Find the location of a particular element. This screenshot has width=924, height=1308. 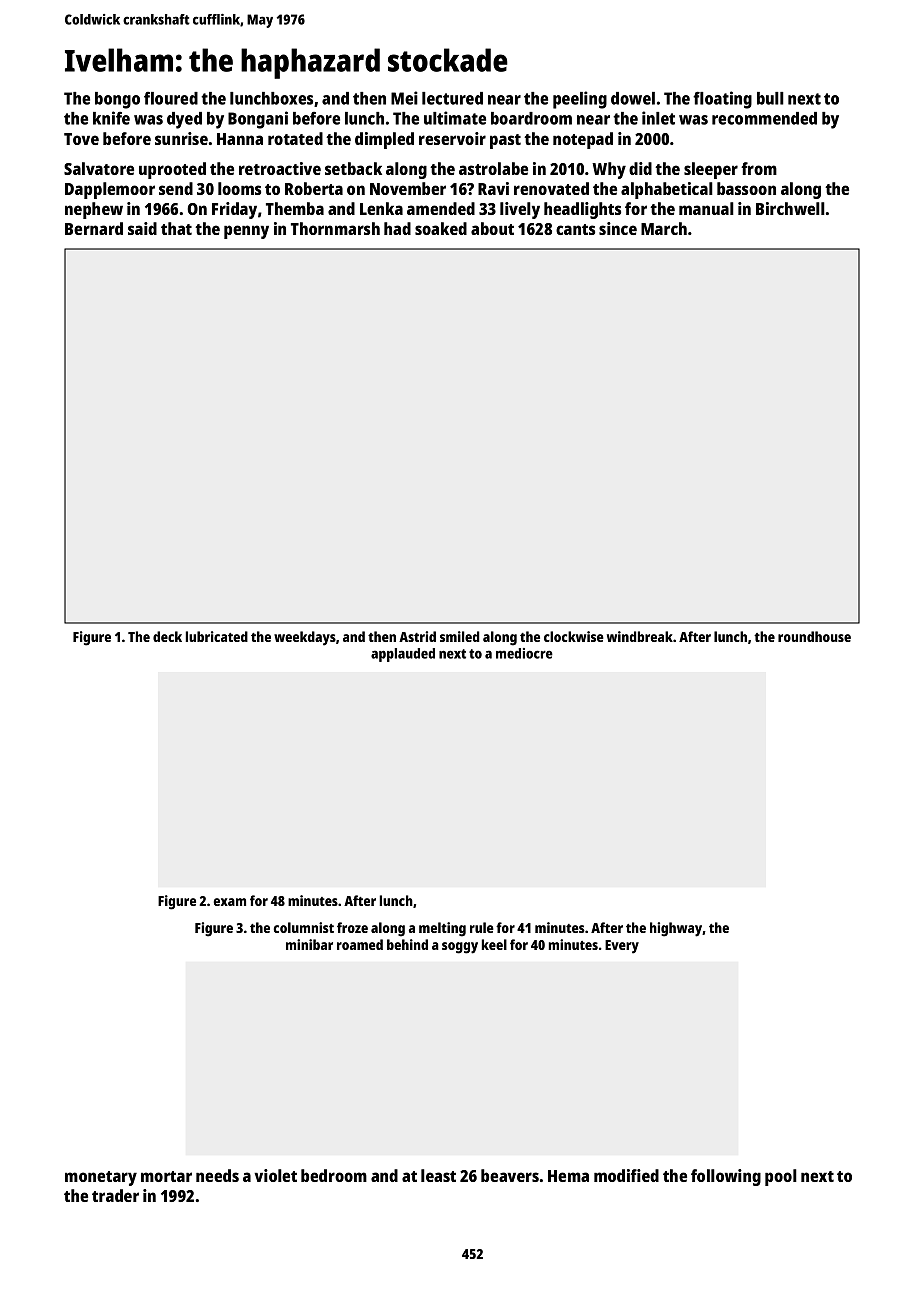

windbreak is located at coordinates (640, 636).
